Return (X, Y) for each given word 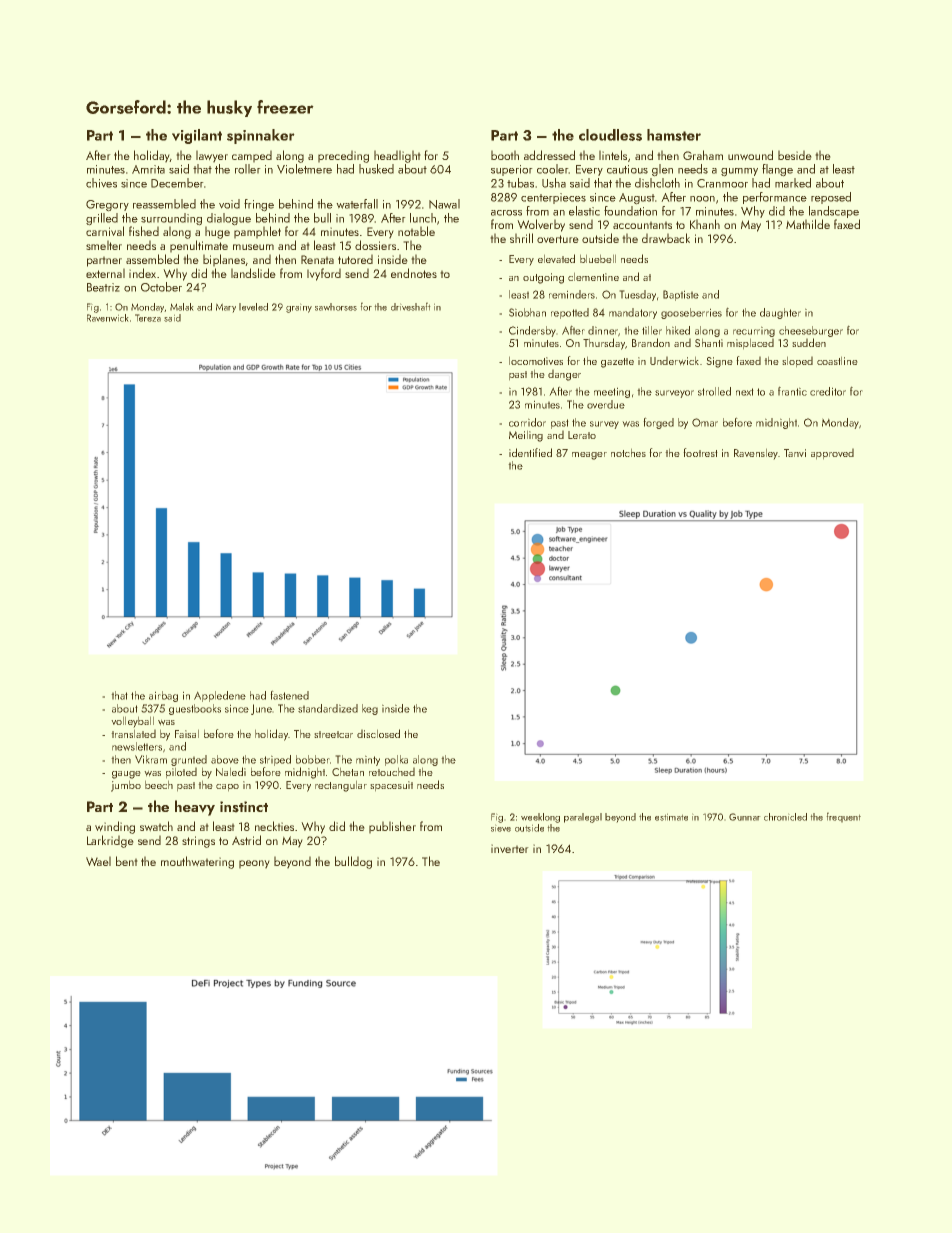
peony (254, 864)
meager (589, 456)
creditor (828, 391)
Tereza (148, 318)
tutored (355, 259)
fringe (259, 205)
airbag (163, 696)
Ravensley (756, 454)
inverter (510, 848)
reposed (831, 198)
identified (530, 452)
